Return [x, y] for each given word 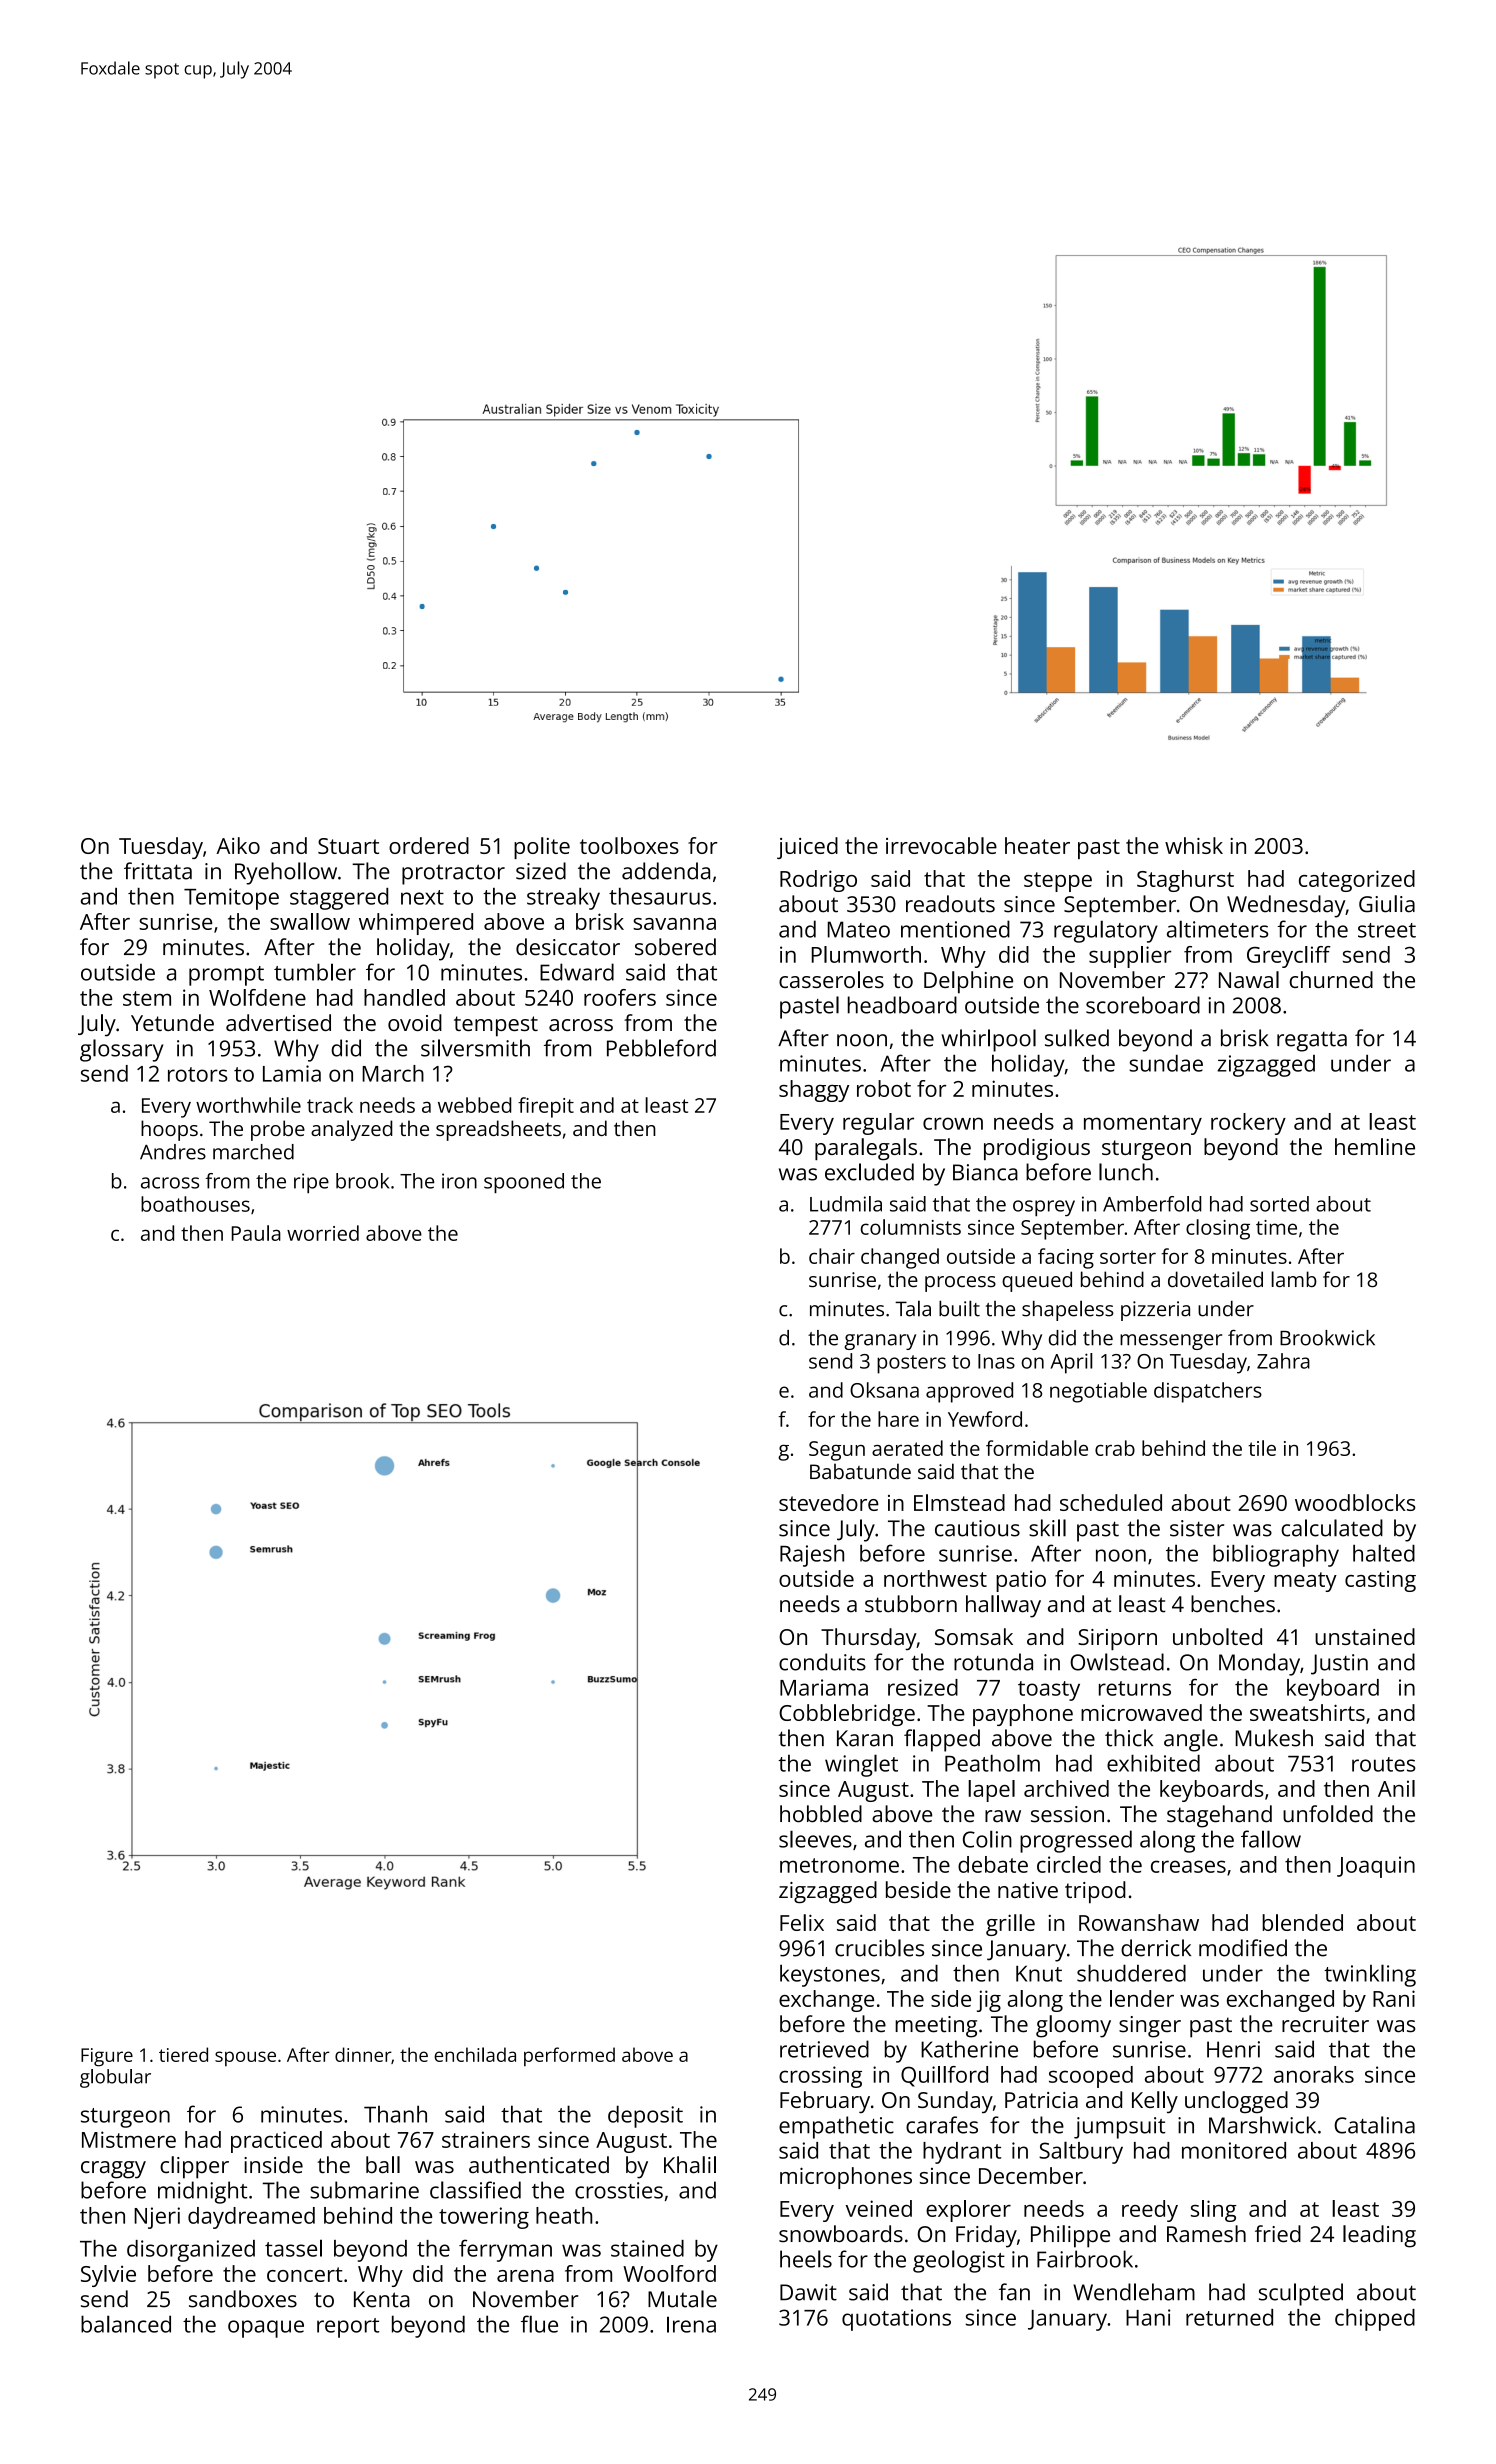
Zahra [1283, 1361]
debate [993, 1864]
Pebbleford [661, 1048]
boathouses [195, 1204]
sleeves [815, 1839]
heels [806, 2259]
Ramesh [1206, 2234]
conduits [822, 1662]
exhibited [1153, 1763]
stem [147, 998]
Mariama [824, 1687]
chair [832, 1256]
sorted [1279, 1204]
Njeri [157, 2218]
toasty [1049, 1691]
